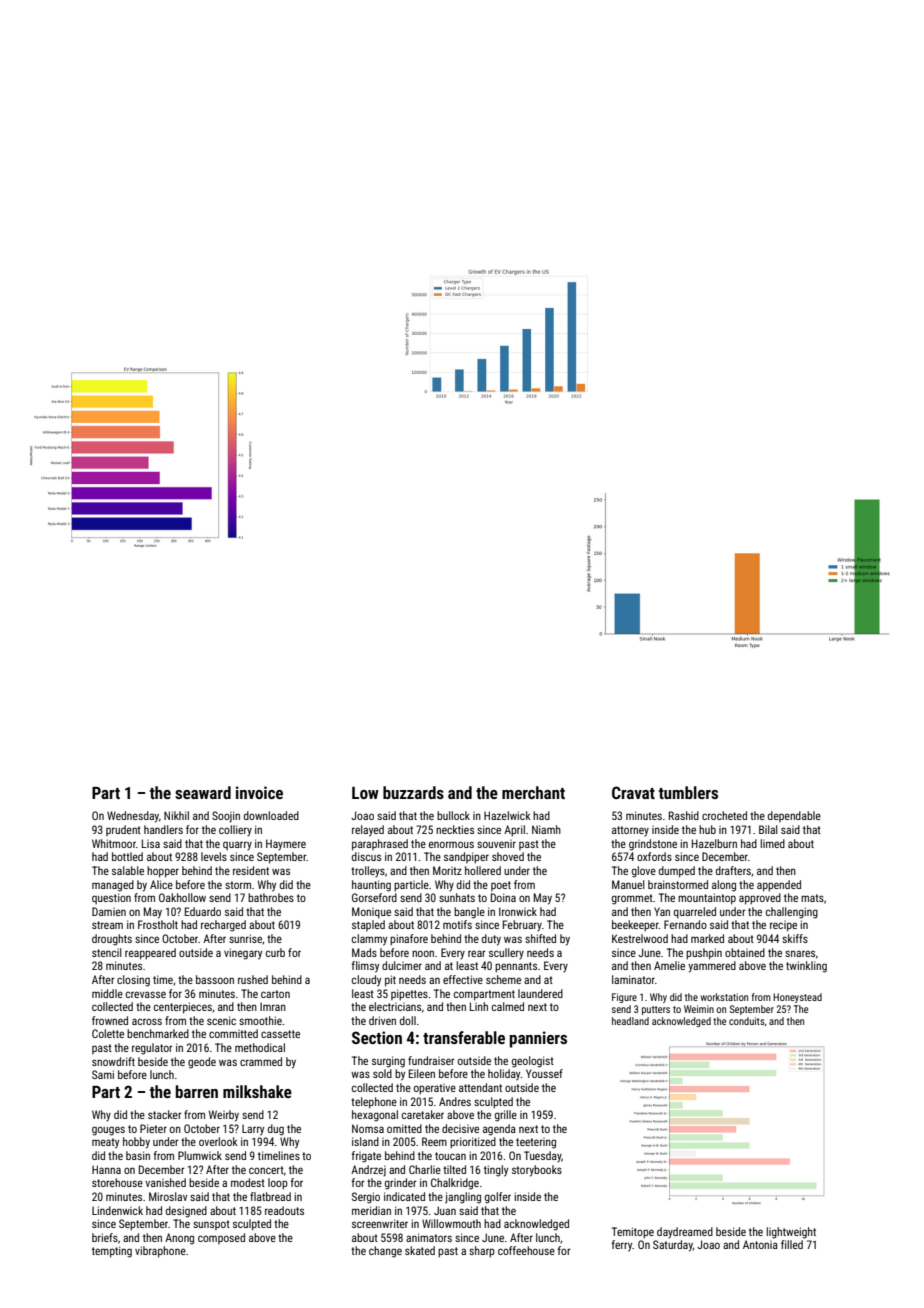 This screenshot has height=1308, width=924. Describe the element at coordinates (747, 1021) in the screenshot. I see `conduits` at that location.
